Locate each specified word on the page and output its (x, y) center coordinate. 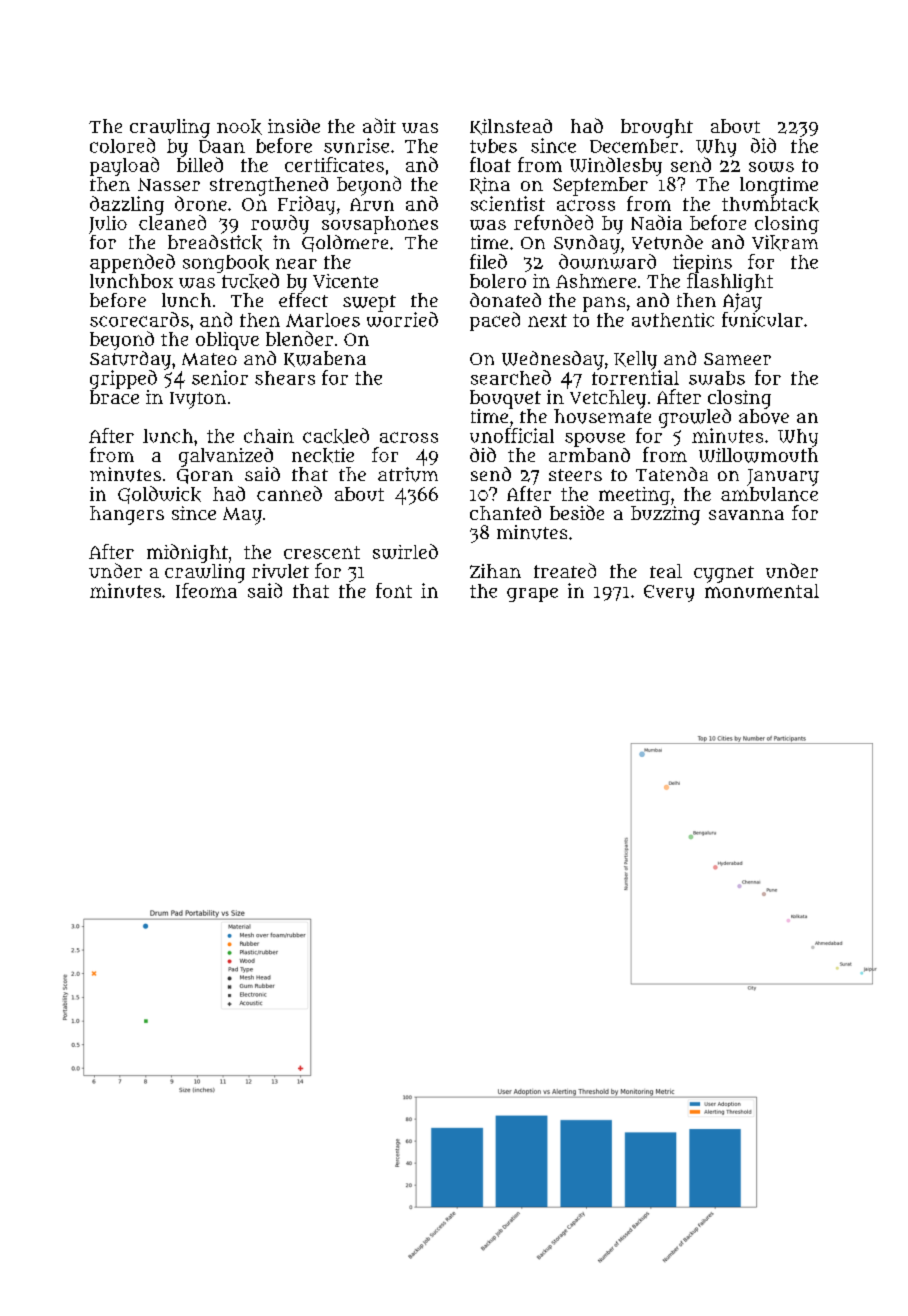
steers (575, 475)
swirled (405, 551)
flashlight (730, 282)
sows (771, 167)
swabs (717, 378)
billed (200, 164)
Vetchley (608, 399)
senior (220, 377)
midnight (187, 553)
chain (269, 436)
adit (379, 125)
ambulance (769, 494)
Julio (108, 225)
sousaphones (380, 225)
